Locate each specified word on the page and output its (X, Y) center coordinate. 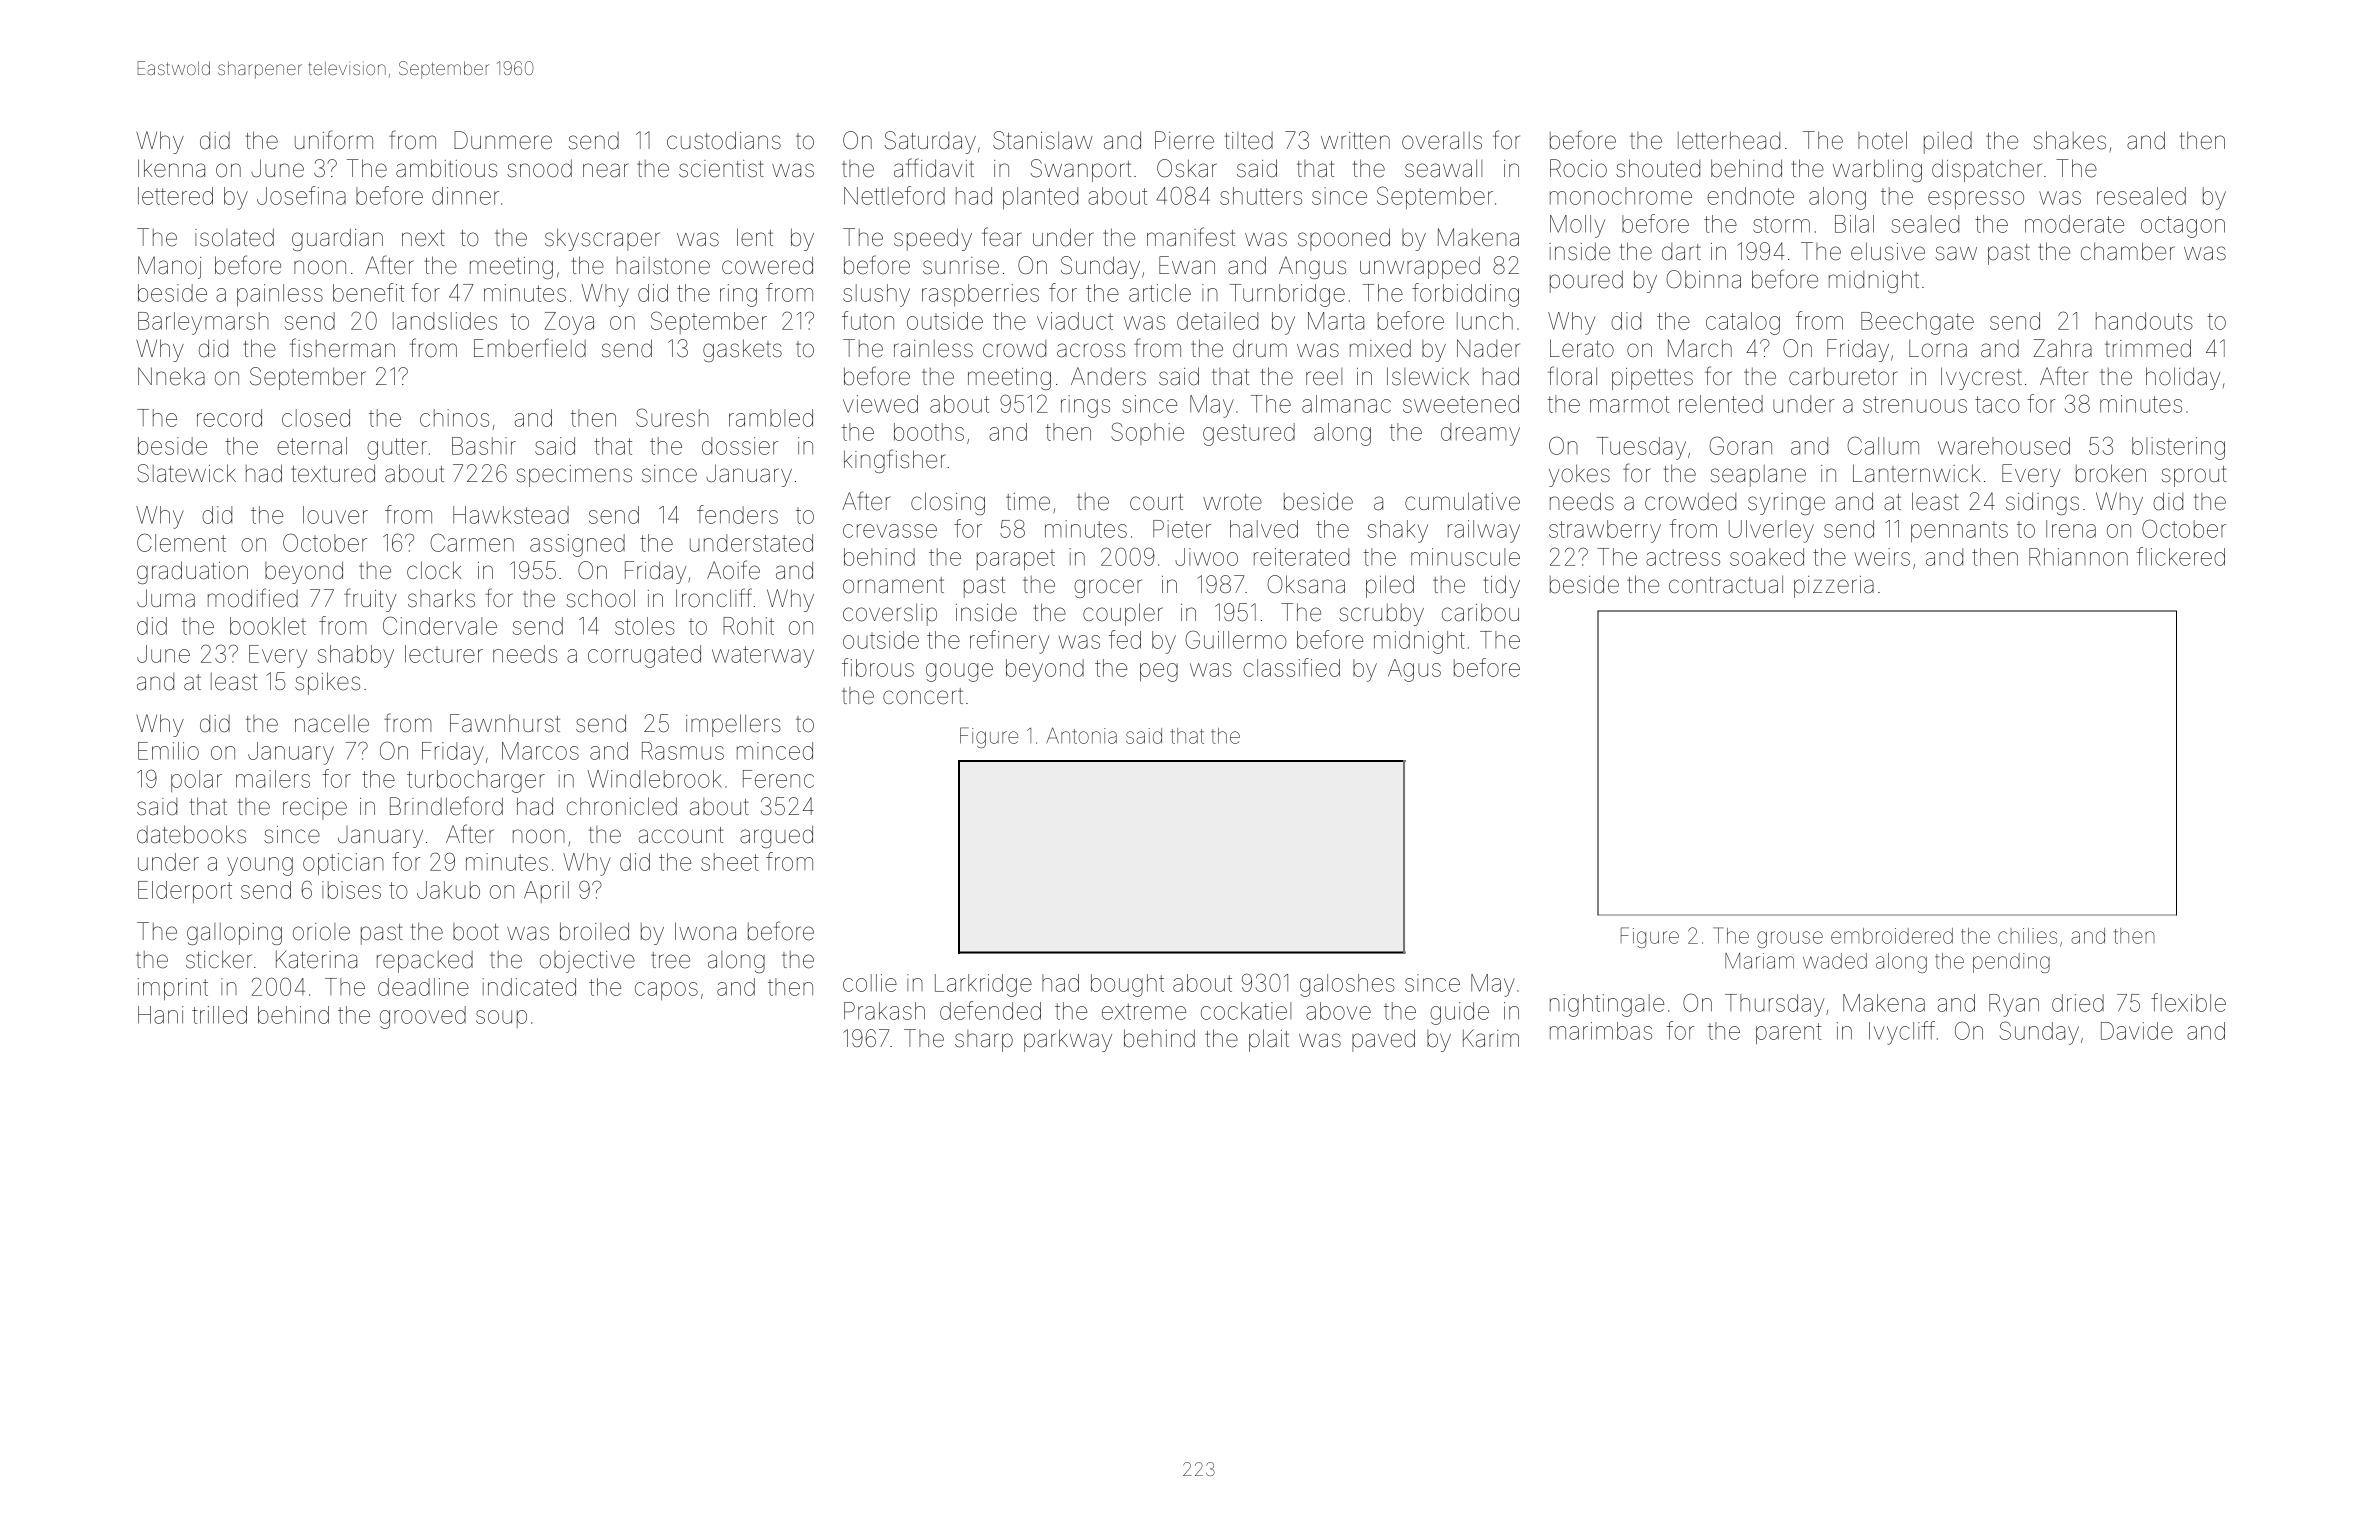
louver (335, 515)
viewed (880, 404)
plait (1269, 1040)
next (423, 238)
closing (948, 503)
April (546, 892)
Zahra (2062, 348)
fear (1002, 237)
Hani (160, 1015)
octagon (2183, 227)
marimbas (1601, 1031)
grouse (1790, 939)
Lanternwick (1917, 473)
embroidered (1892, 936)
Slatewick (186, 473)
